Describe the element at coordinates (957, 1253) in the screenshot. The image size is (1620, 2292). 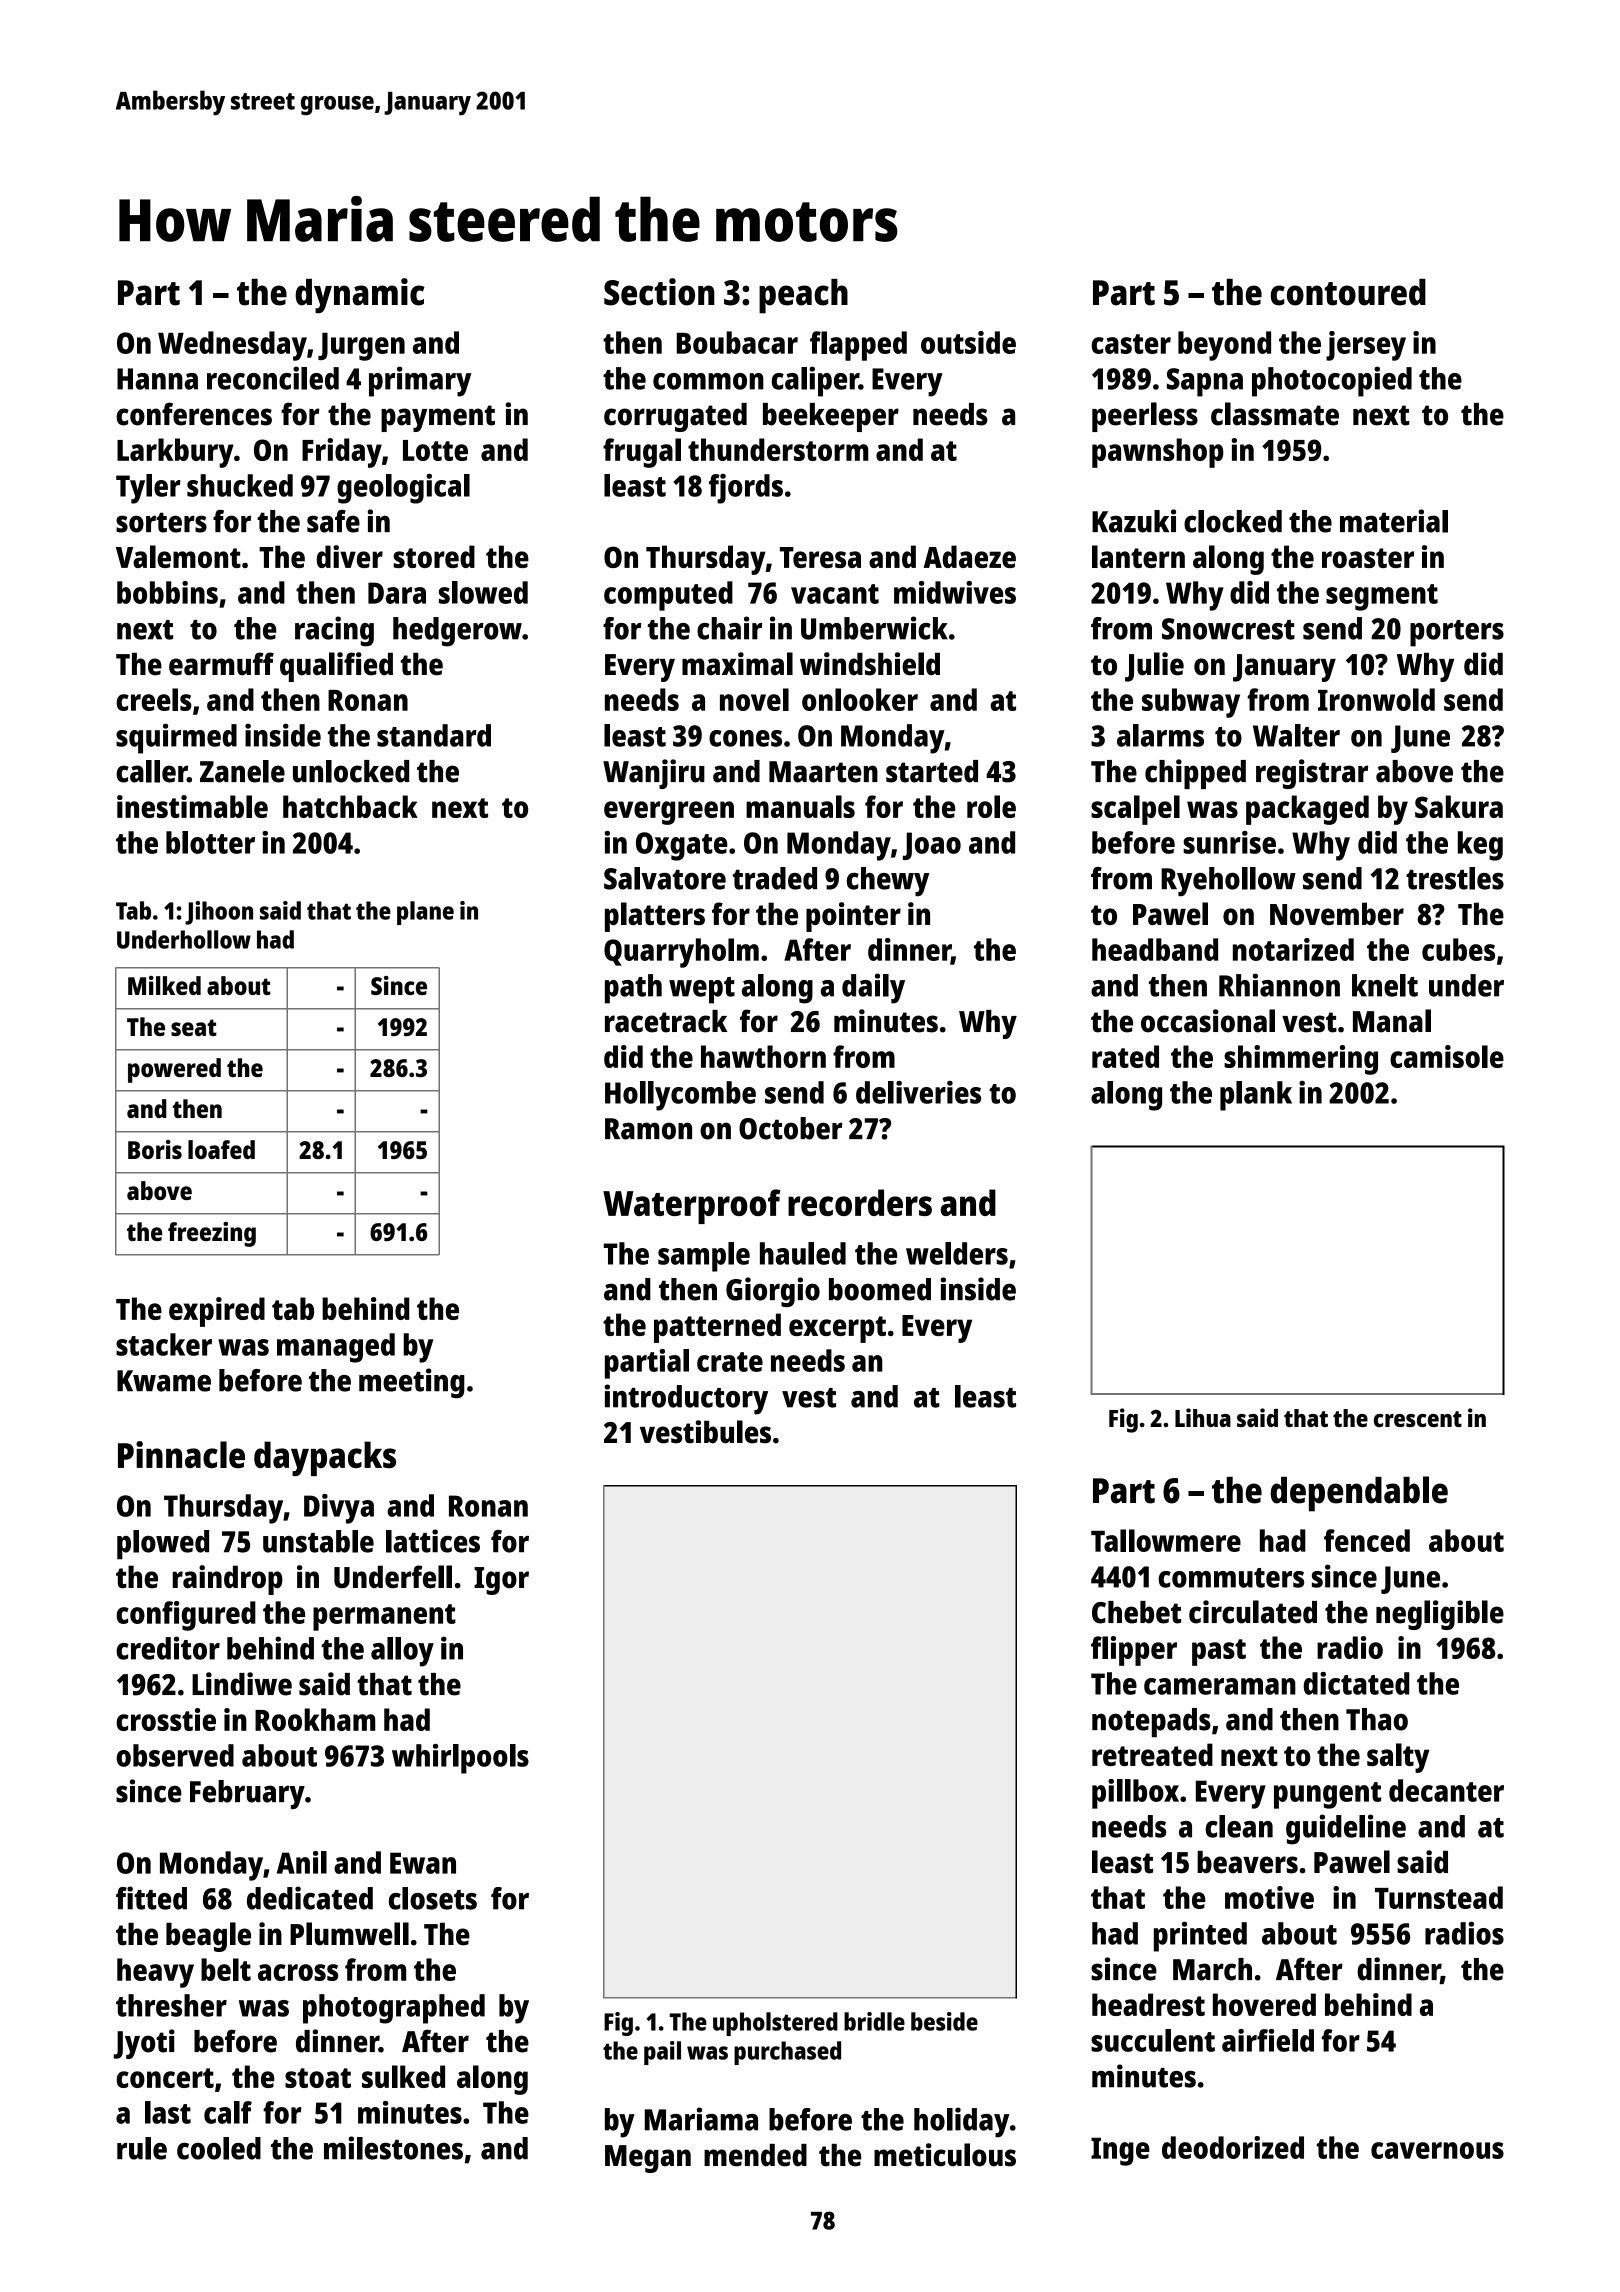
I see `welders` at that location.
